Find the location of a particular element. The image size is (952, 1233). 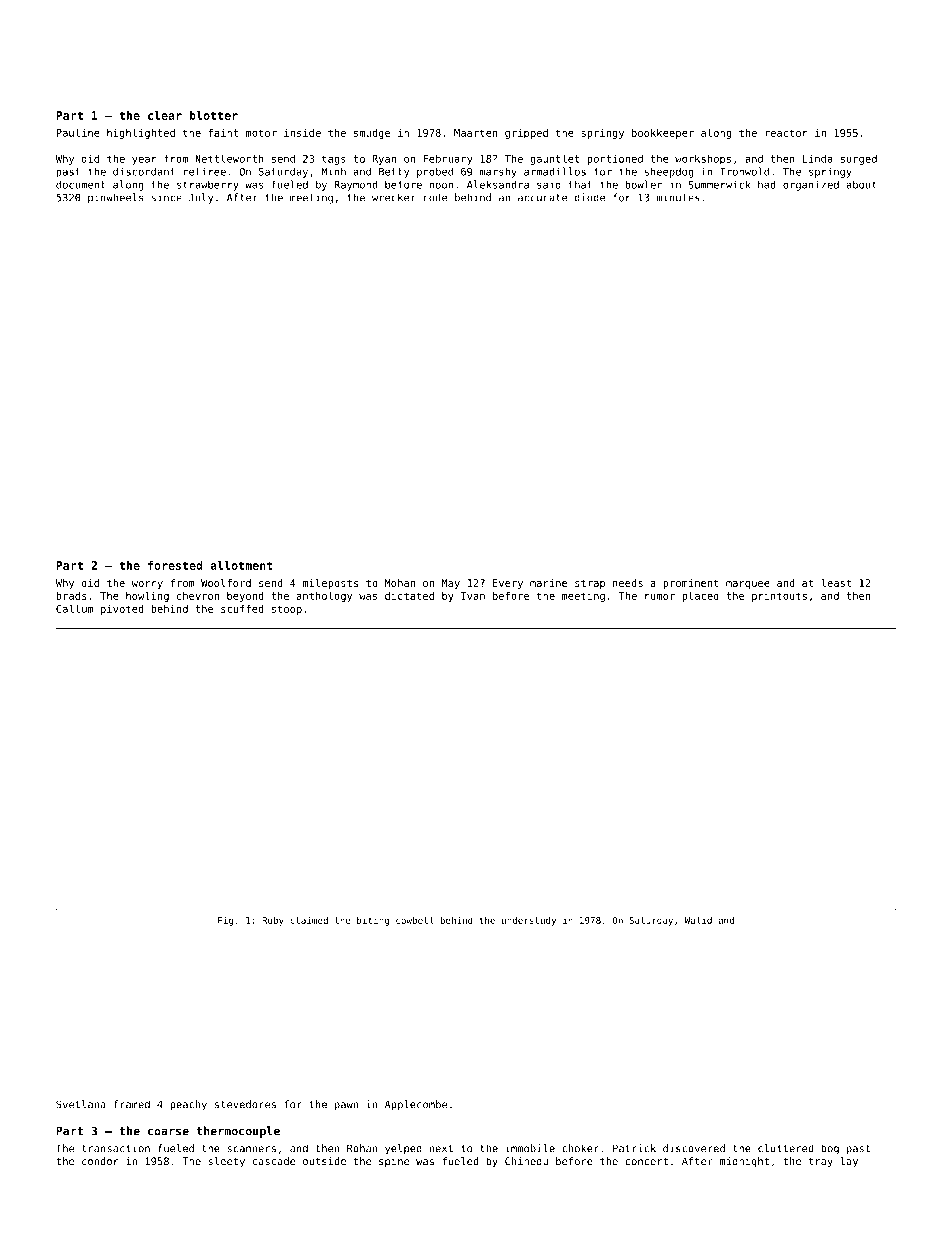

Mohan is located at coordinates (400, 583).
